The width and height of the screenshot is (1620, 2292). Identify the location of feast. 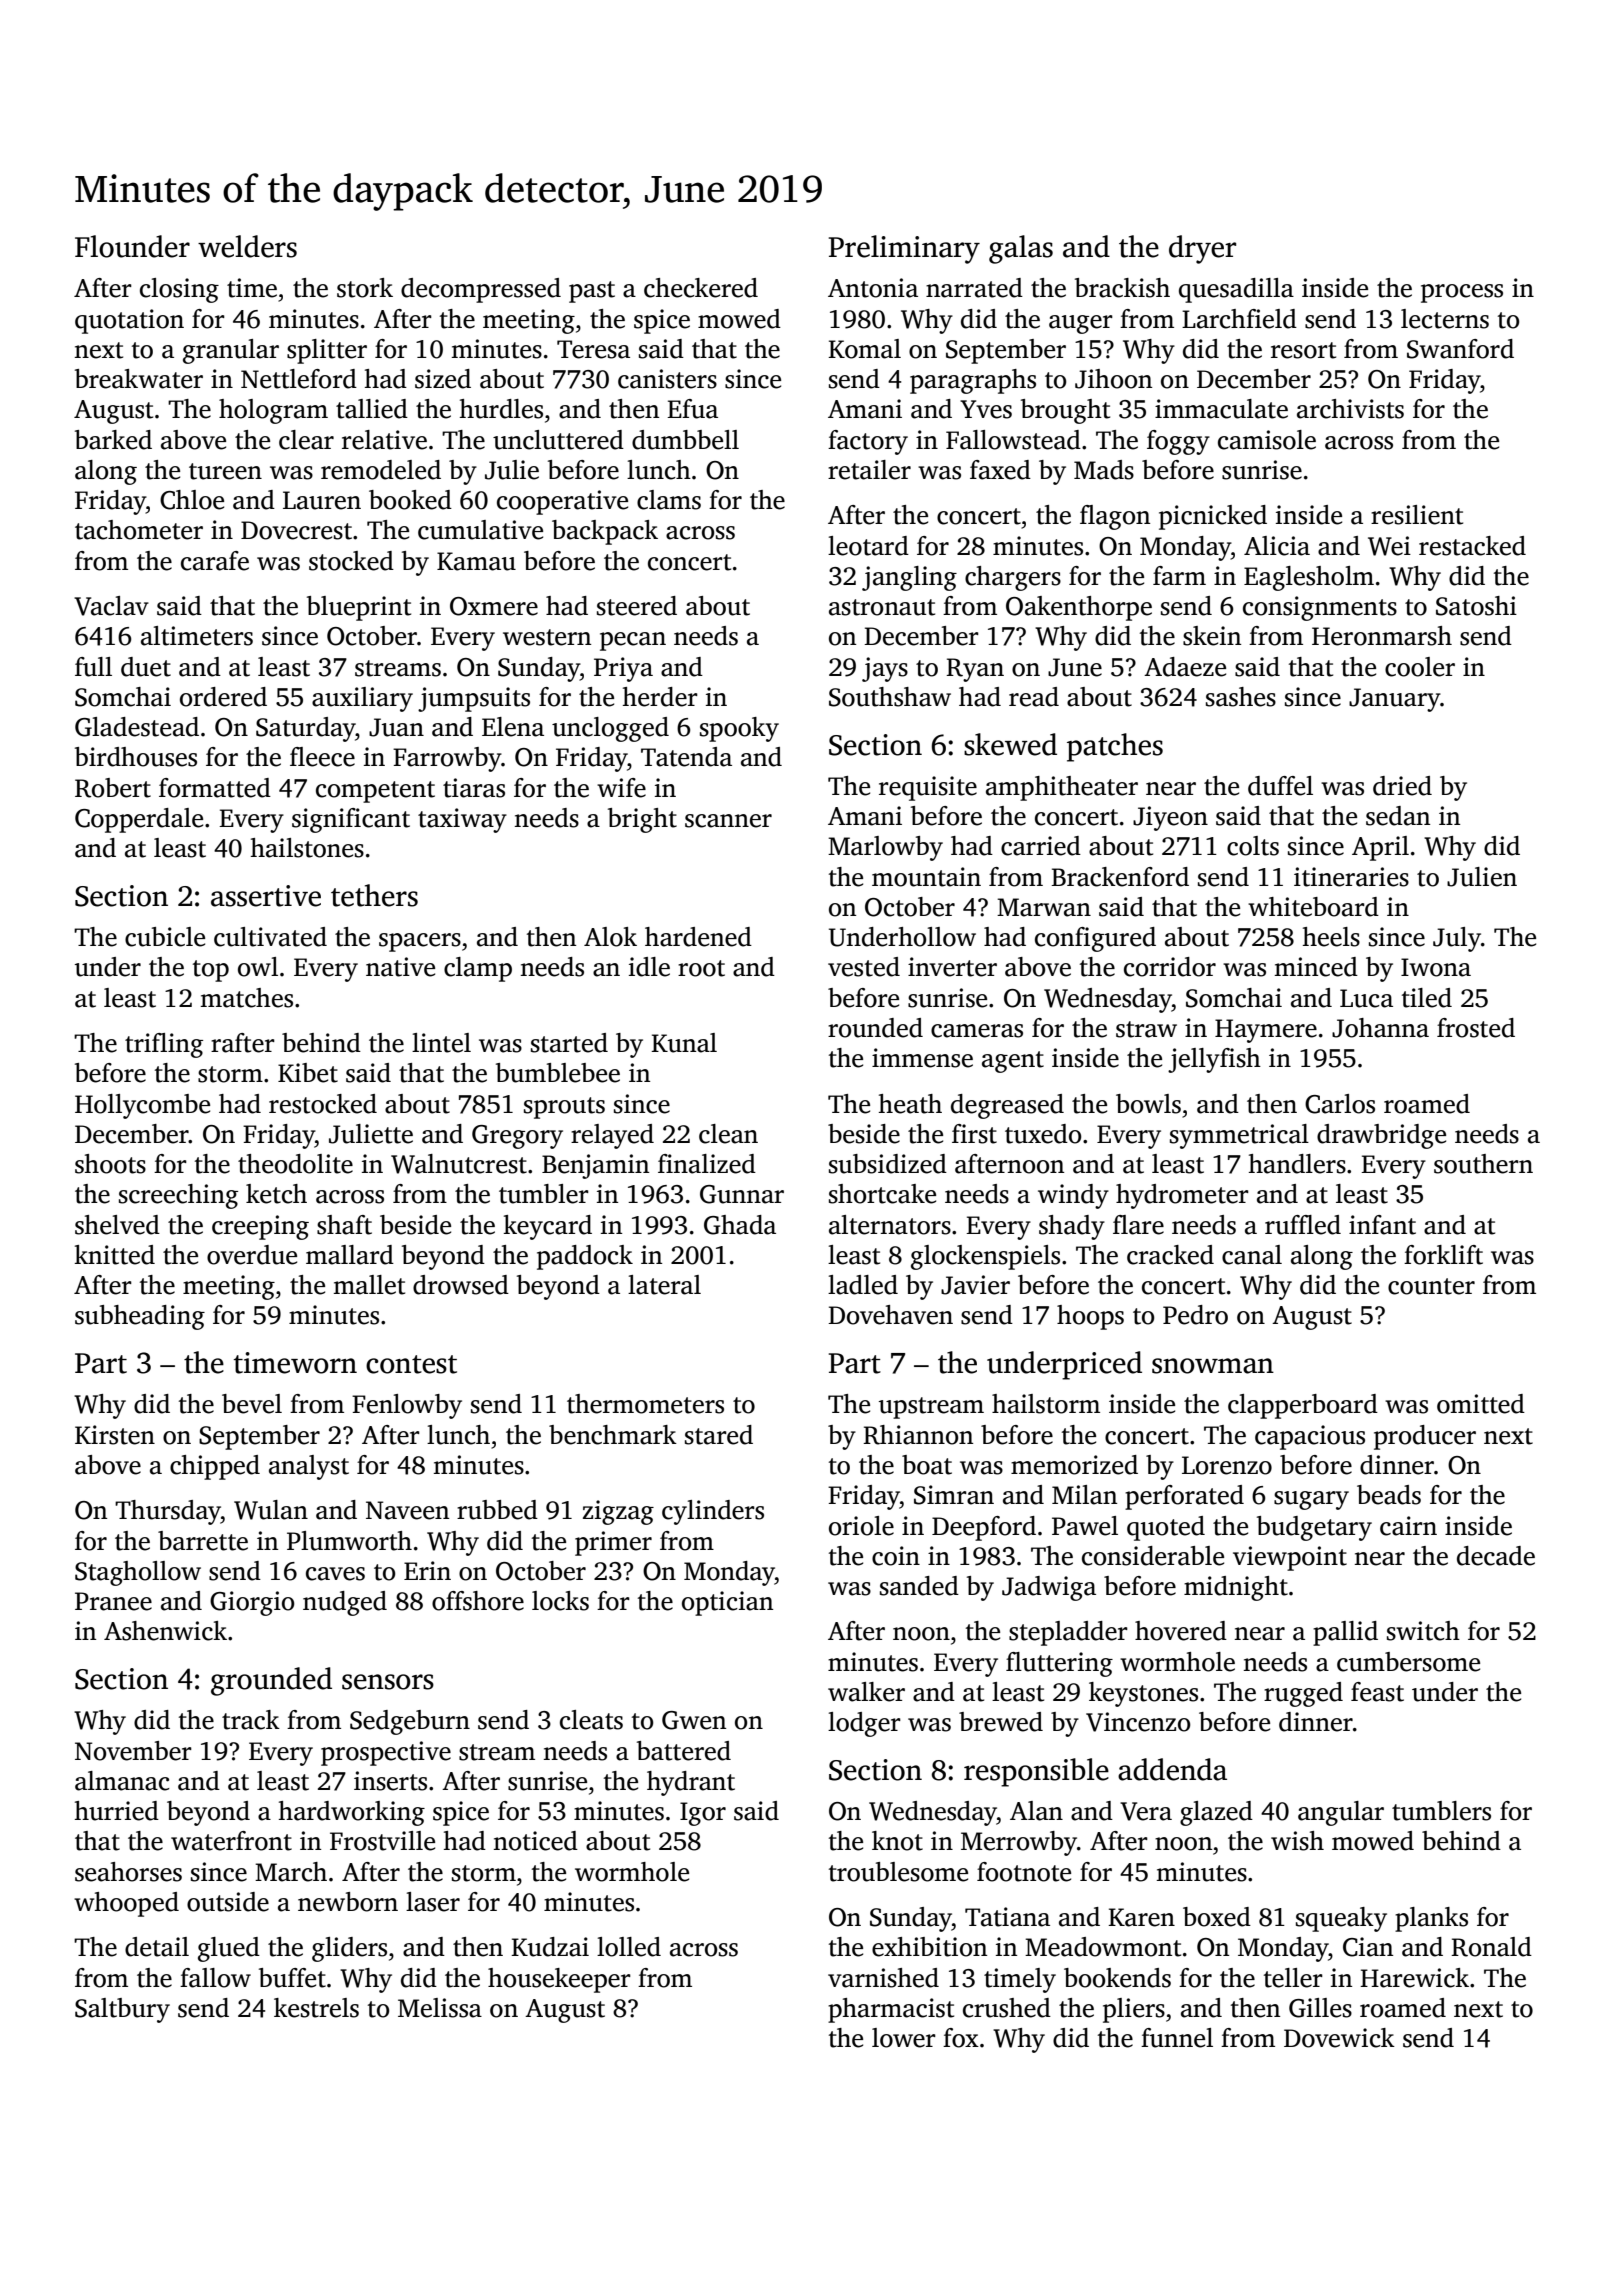
(1377, 1692).
